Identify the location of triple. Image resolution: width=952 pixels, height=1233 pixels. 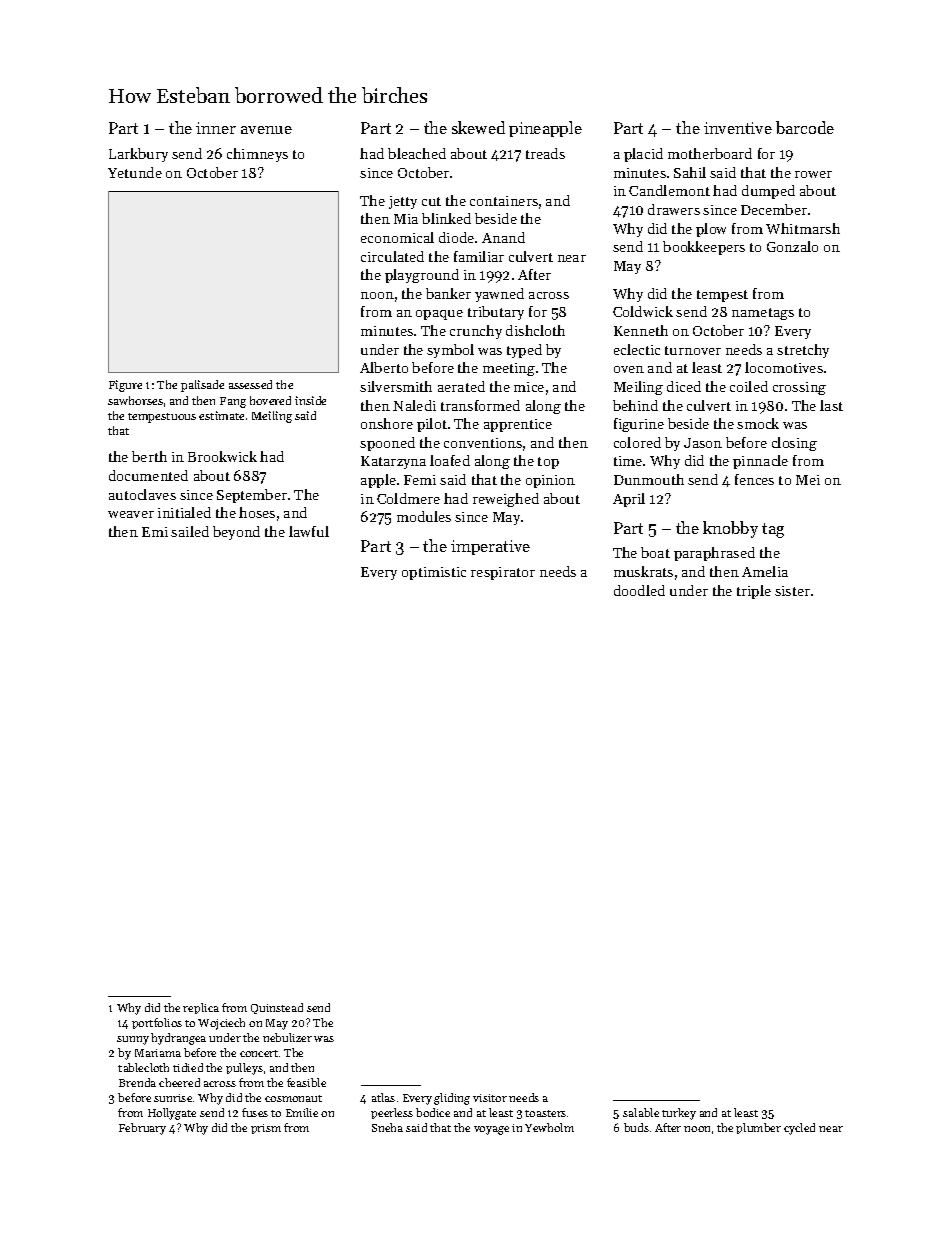
(754, 592).
